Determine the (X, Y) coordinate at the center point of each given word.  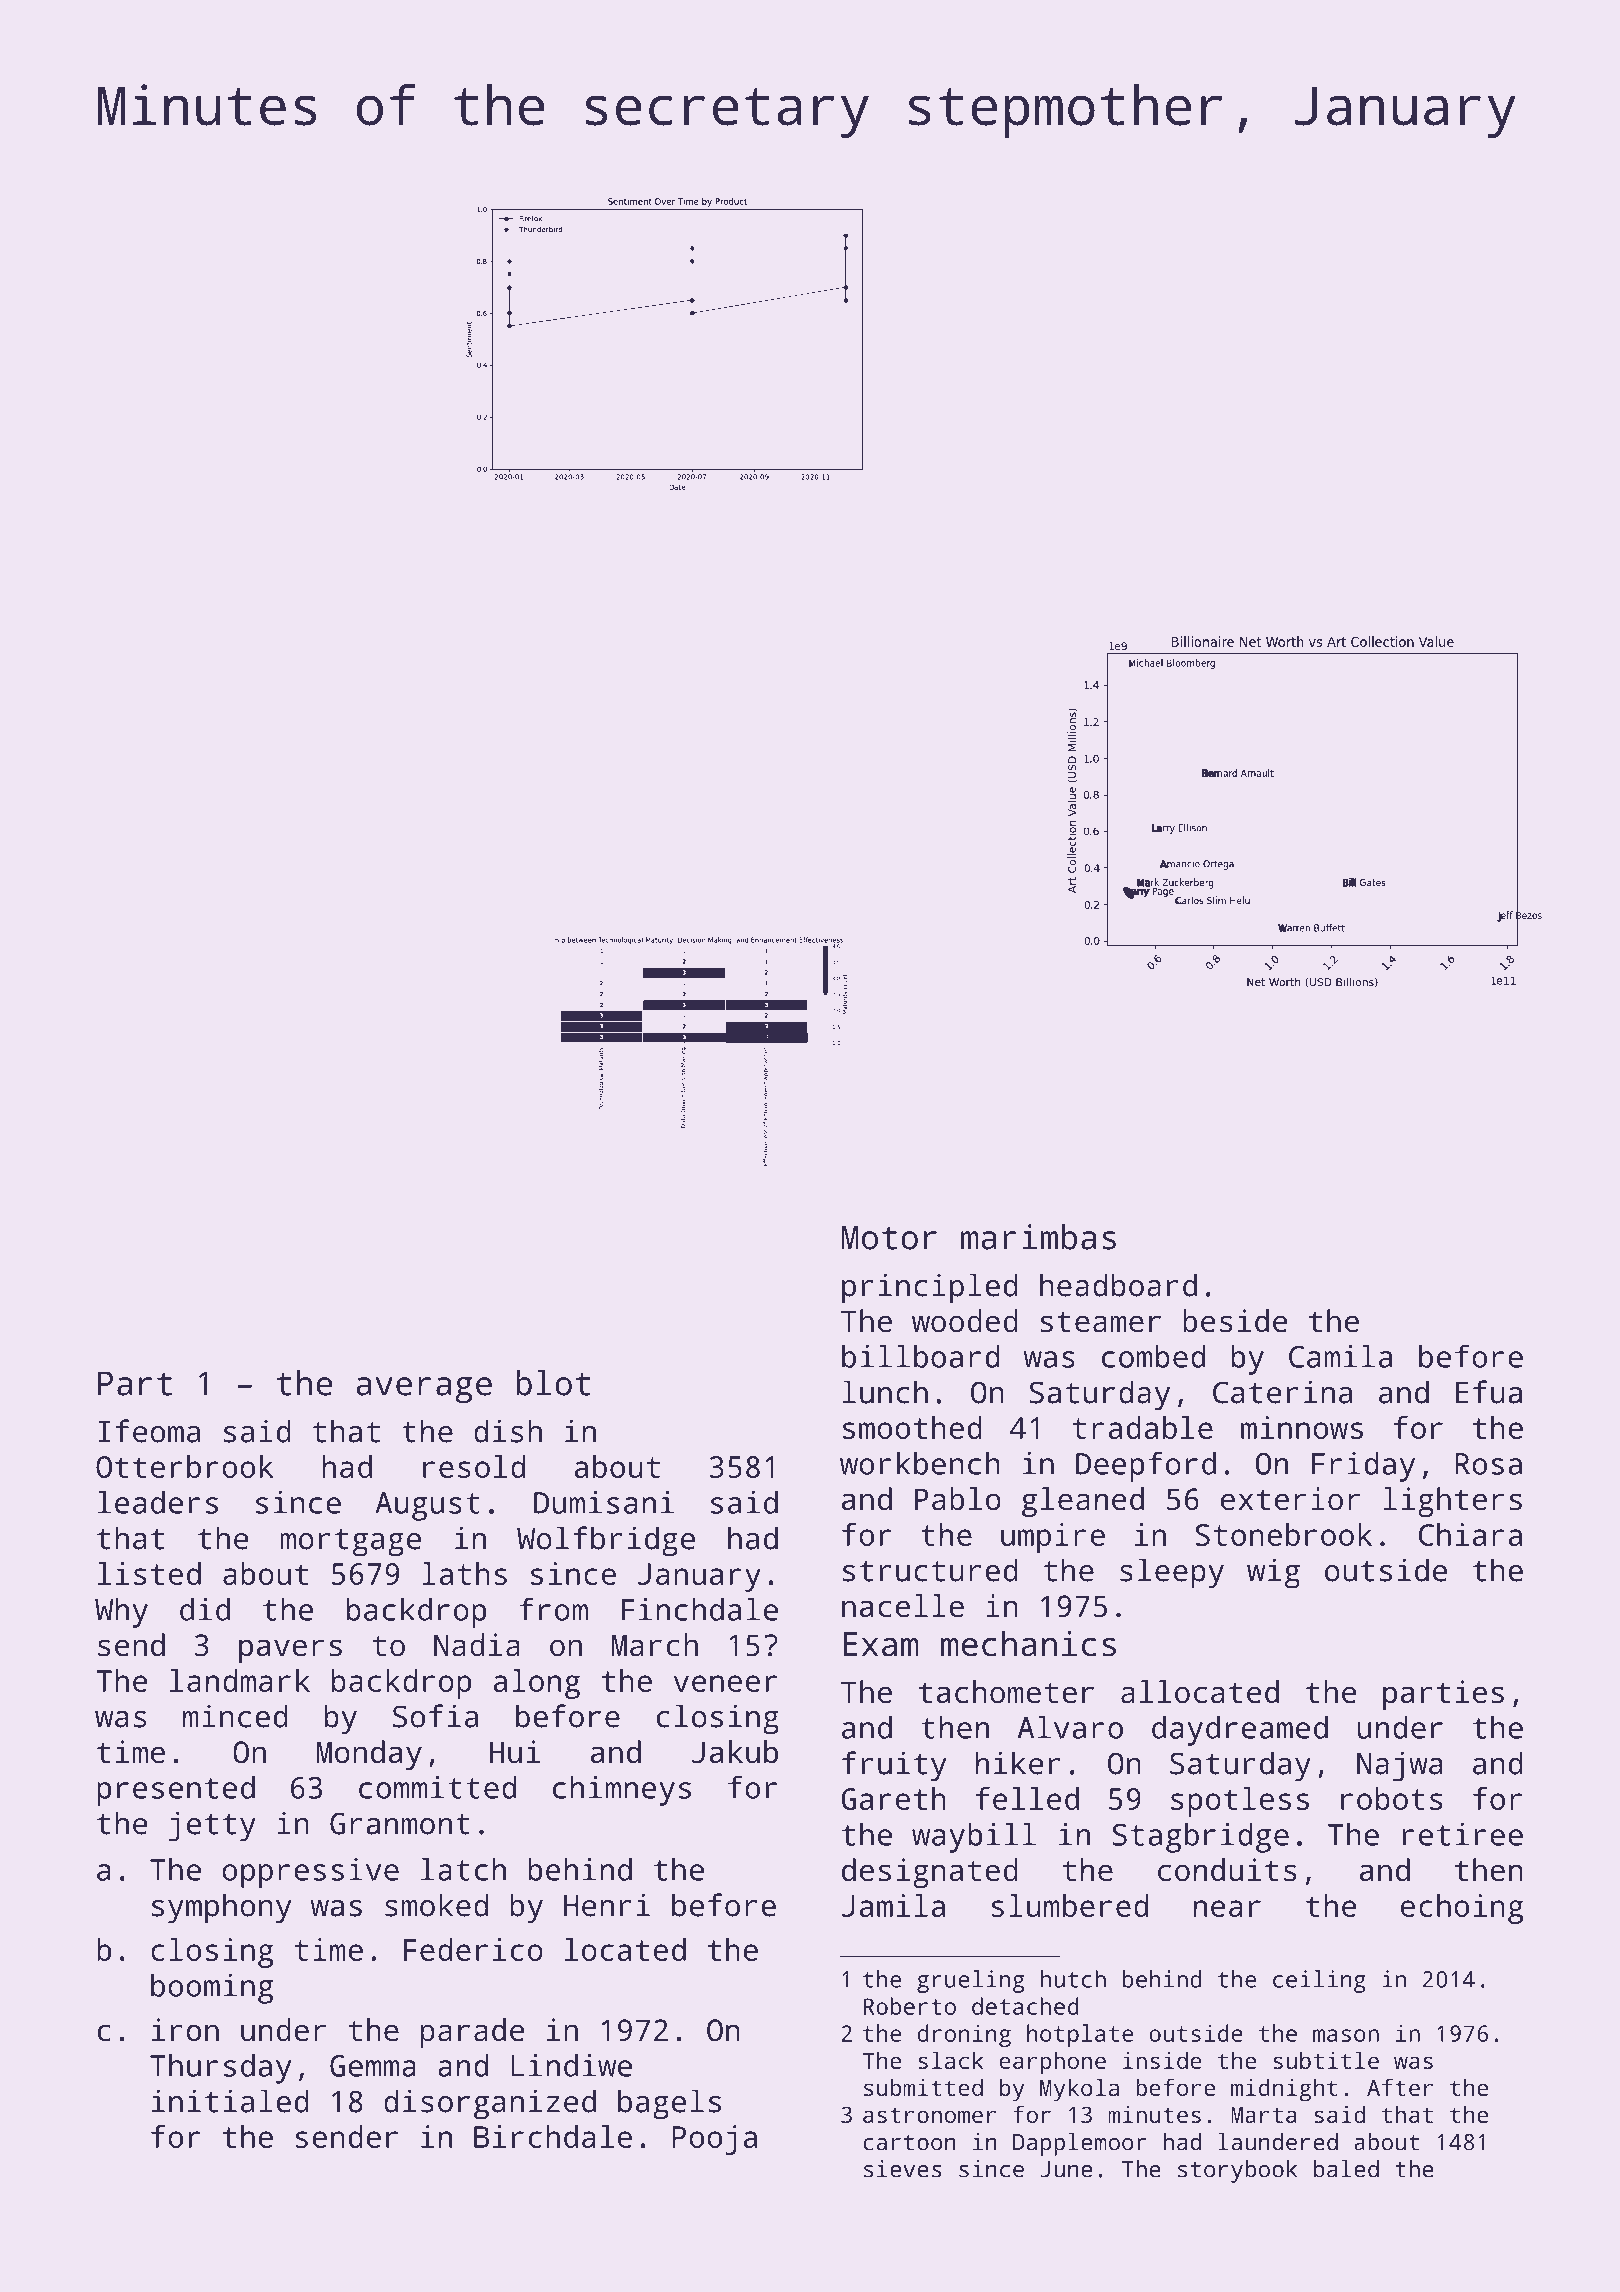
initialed (230, 2101)
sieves (903, 2169)
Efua (1489, 1392)
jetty (212, 1826)
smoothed (912, 1427)
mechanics (1028, 1643)
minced (235, 1716)
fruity (894, 1766)
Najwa (1400, 1766)
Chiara (1470, 1534)
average (424, 1390)
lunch (885, 1392)
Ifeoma (149, 1431)
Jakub (735, 1752)
